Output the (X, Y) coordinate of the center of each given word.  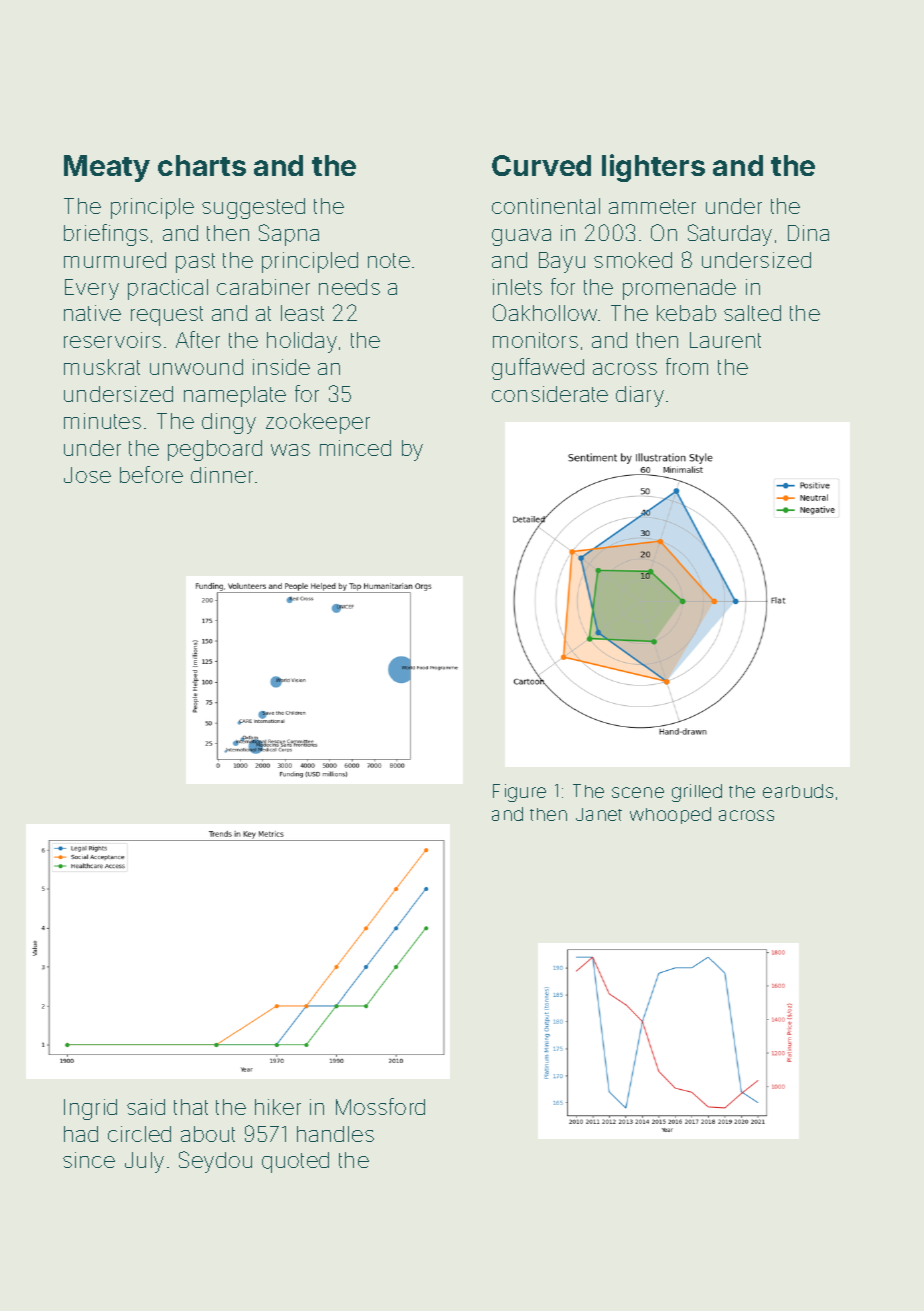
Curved (541, 165)
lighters (653, 168)
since (89, 1160)
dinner (222, 475)
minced (355, 448)
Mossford (380, 1106)
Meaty (107, 168)
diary (640, 396)
